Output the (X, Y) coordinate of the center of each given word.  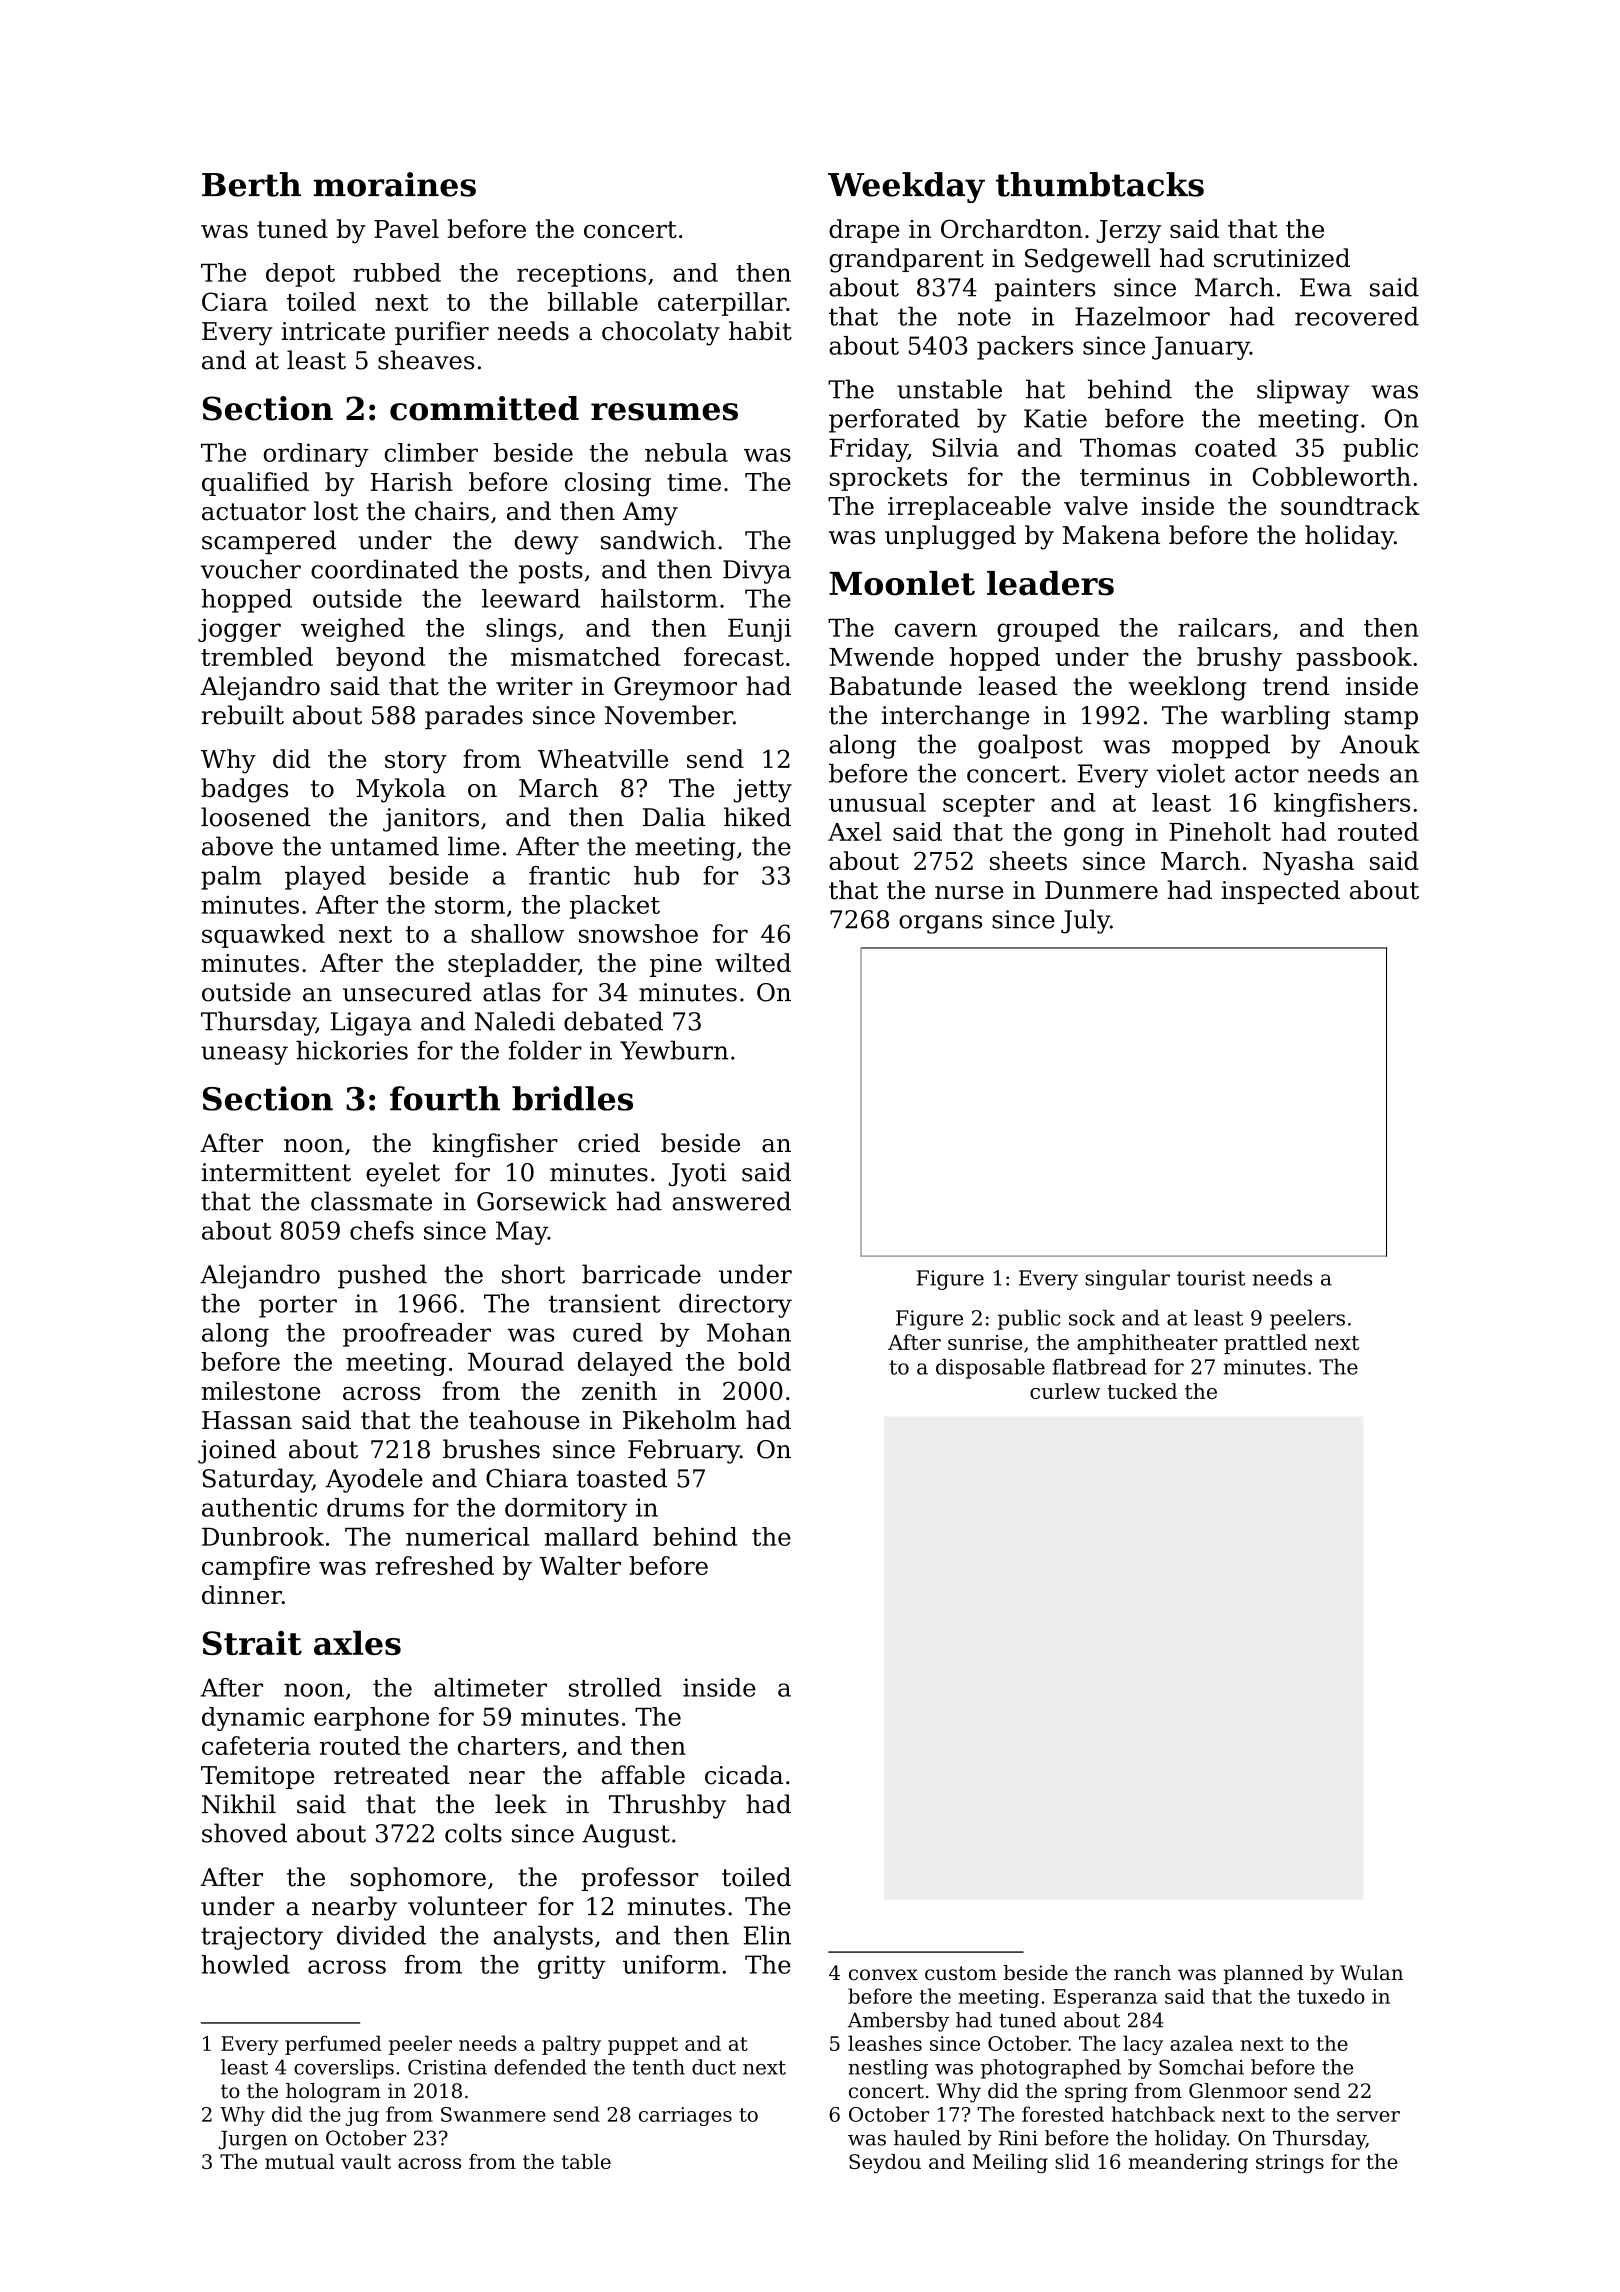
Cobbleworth (1332, 476)
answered (731, 1201)
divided (381, 1935)
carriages (685, 2116)
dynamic (253, 1719)
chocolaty (661, 333)
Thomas (1128, 447)
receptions (581, 275)
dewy (546, 542)
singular (1127, 1279)
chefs (382, 1230)
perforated (894, 421)
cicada (744, 1775)
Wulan (1371, 1973)
